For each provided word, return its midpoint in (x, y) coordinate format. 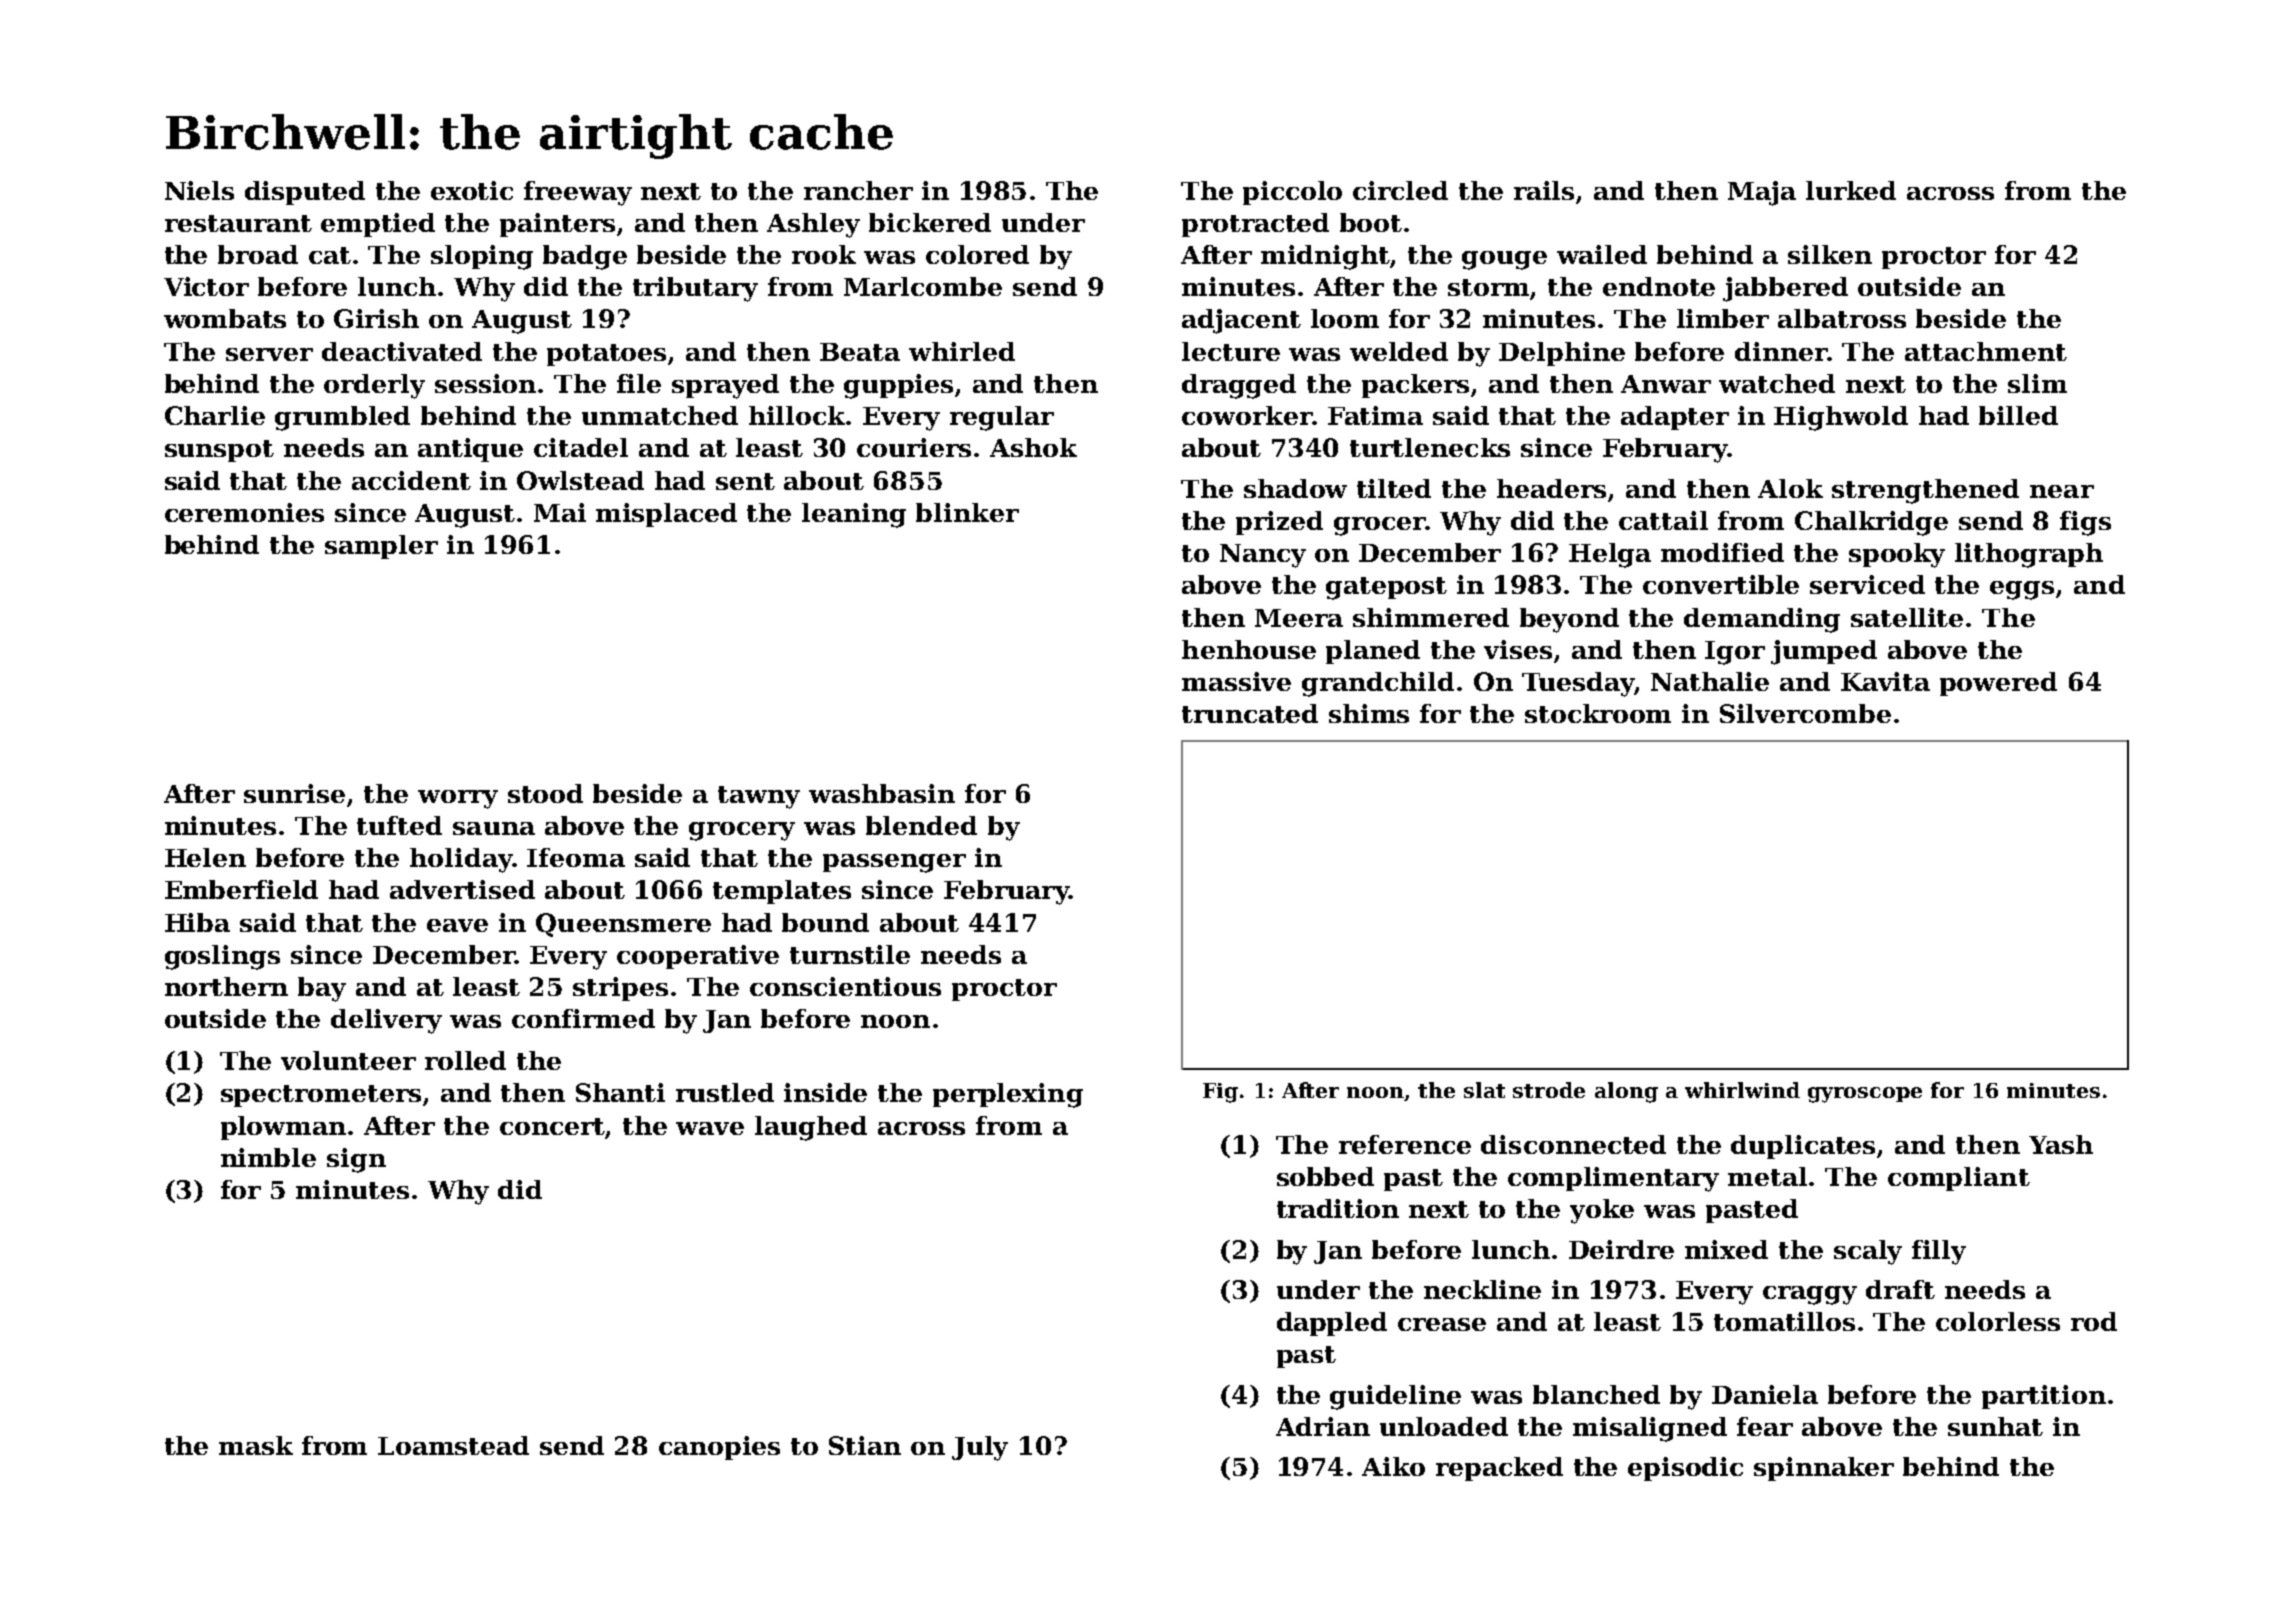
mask (256, 1445)
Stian (865, 1445)
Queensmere (623, 925)
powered (1998, 684)
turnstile (850, 954)
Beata (860, 352)
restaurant (238, 223)
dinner (1781, 351)
